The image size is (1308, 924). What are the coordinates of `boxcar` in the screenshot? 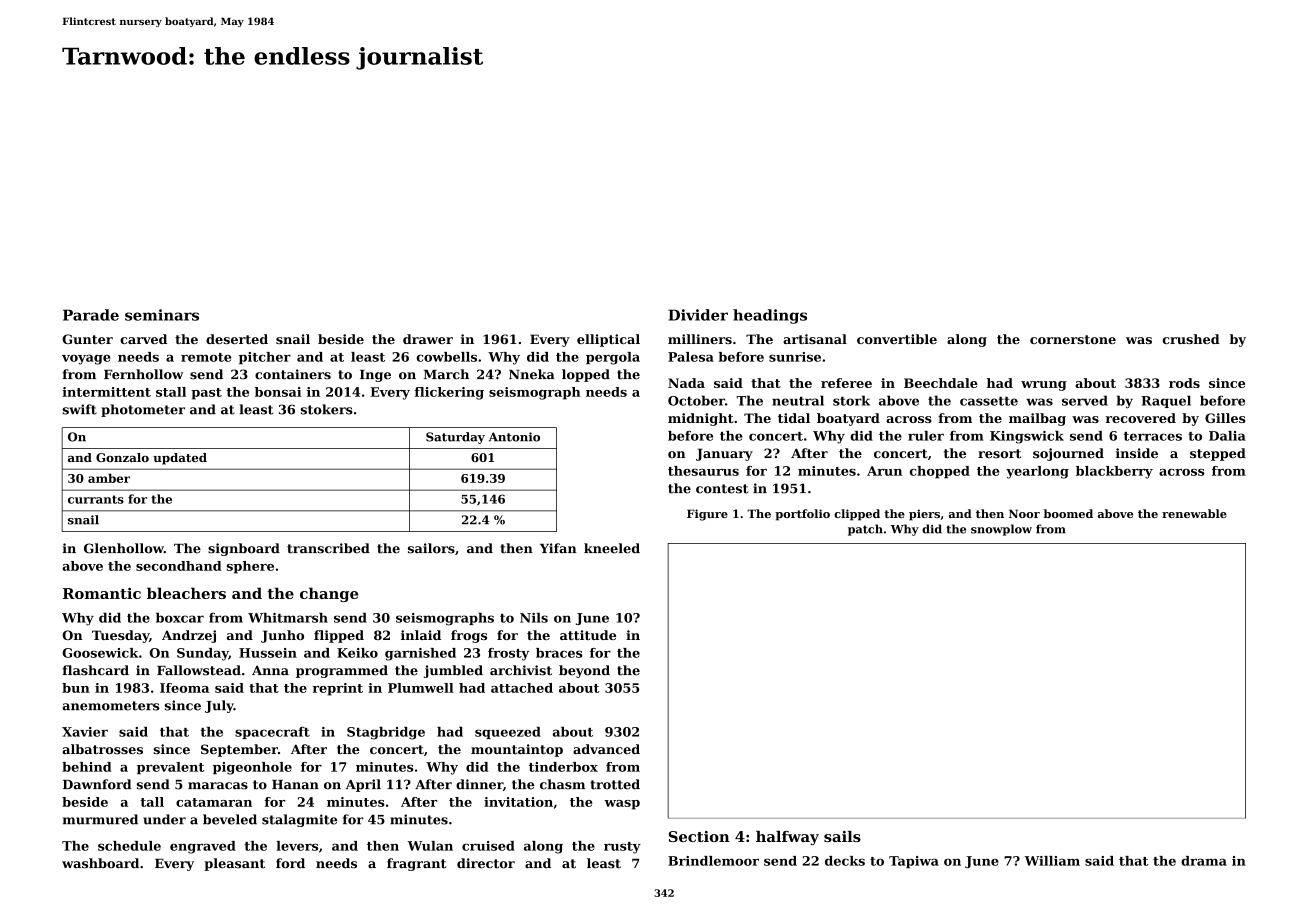 It's located at (180, 617).
